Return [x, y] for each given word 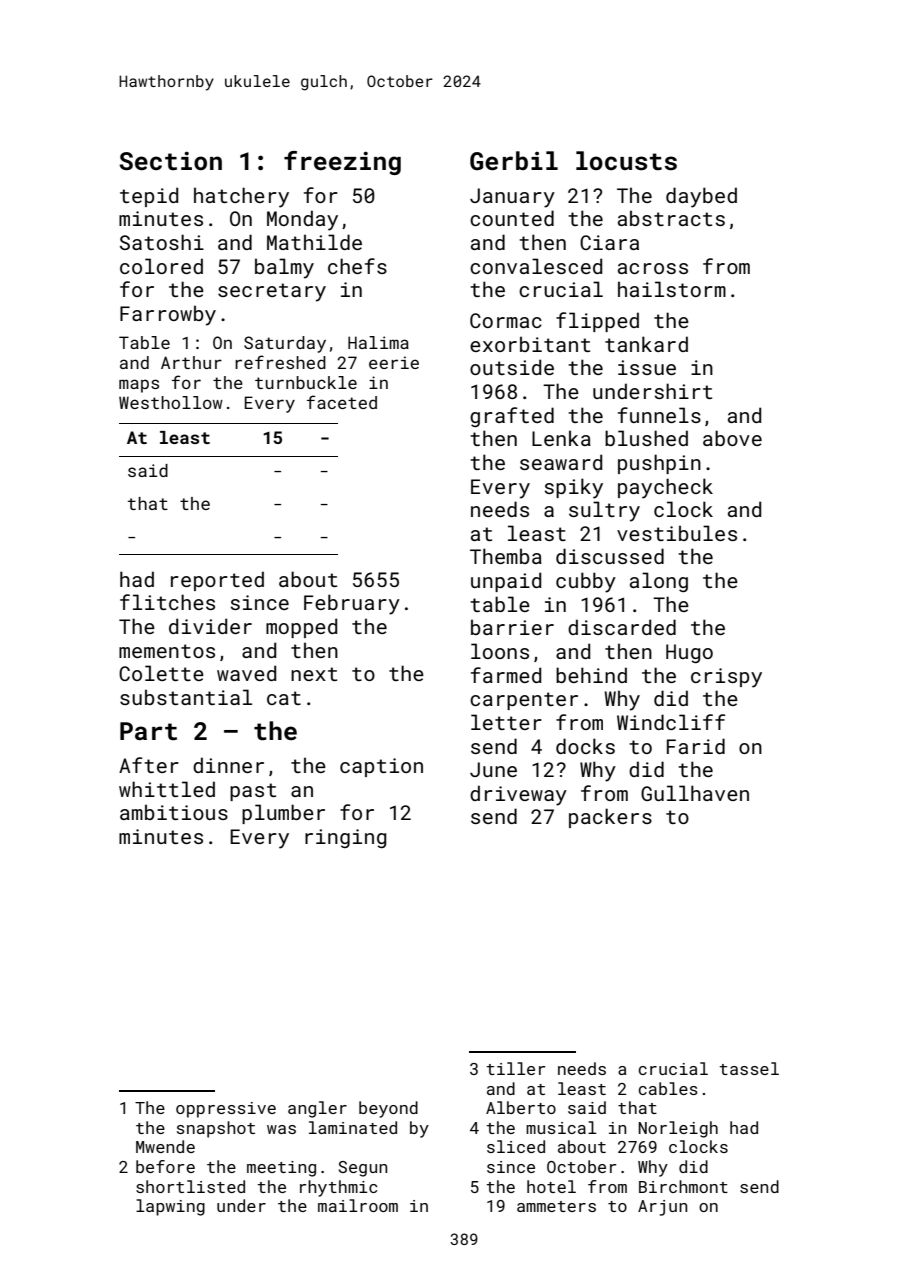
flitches [167, 602]
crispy [726, 678]
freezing [342, 163]
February [352, 604]
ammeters [556, 1206]
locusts [626, 161]
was [281, 1129]
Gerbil [514, 161]
